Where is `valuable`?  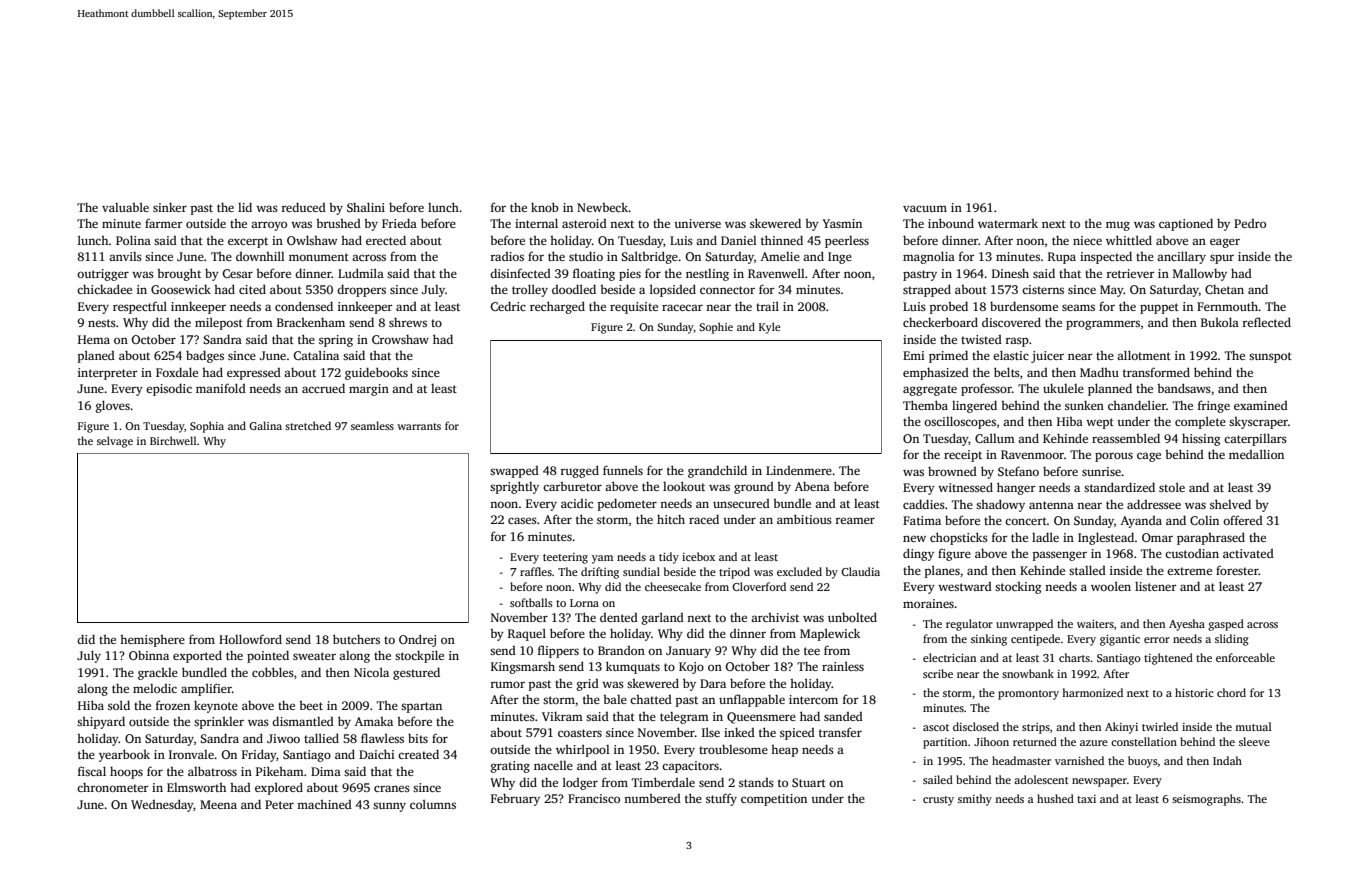
valuable is located at coordinates (125, 207).
